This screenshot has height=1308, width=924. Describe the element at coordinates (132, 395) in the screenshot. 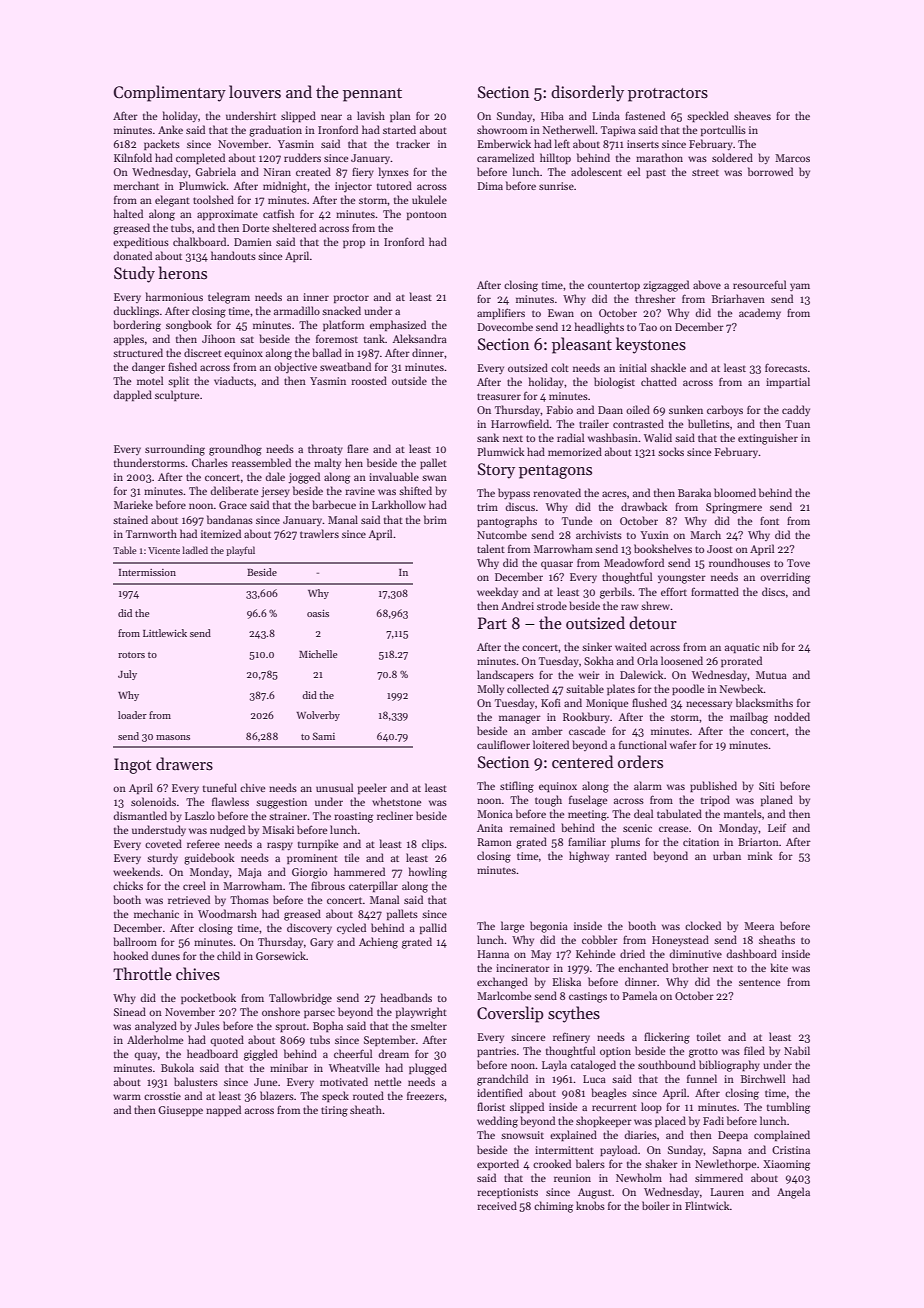

I see `dappled` at that location.
